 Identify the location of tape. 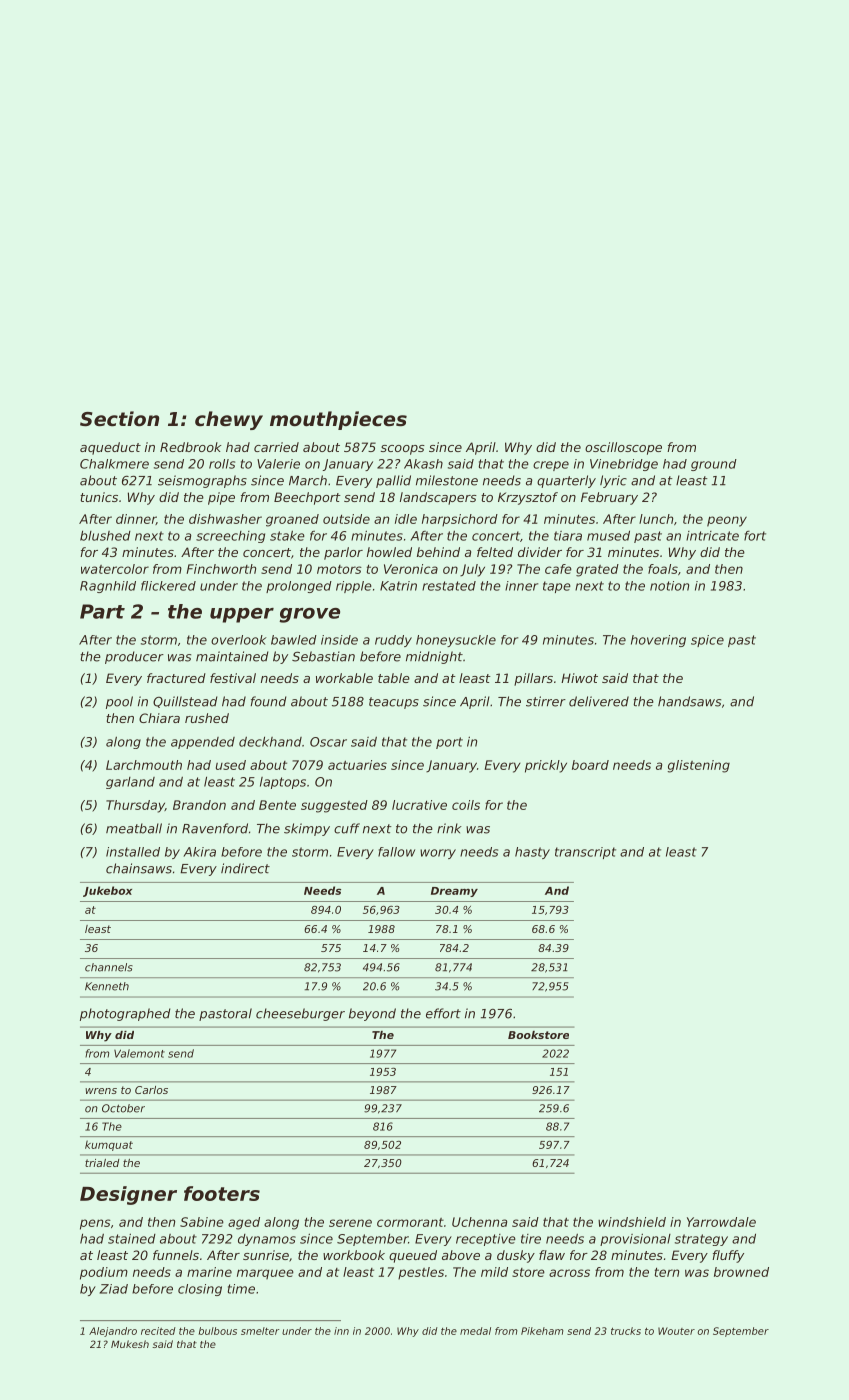
(557, 587).
